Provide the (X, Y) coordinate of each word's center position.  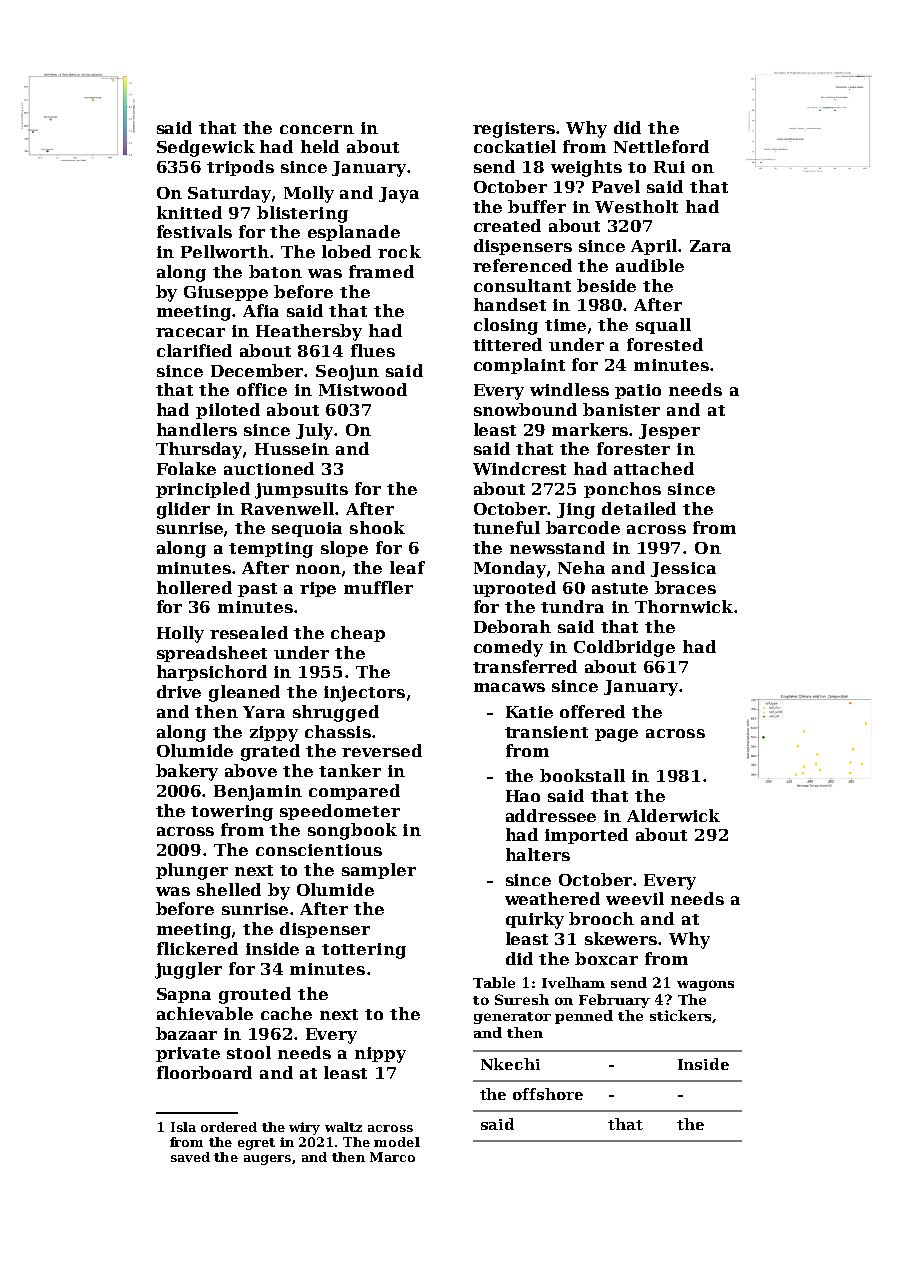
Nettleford (661, 146)
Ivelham (573, 982)
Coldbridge (624, 648)
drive (179, 691)
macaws (509, 687)
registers (514, 130)
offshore (548, 1094)
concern (317, 129)
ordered (229, 1127)
